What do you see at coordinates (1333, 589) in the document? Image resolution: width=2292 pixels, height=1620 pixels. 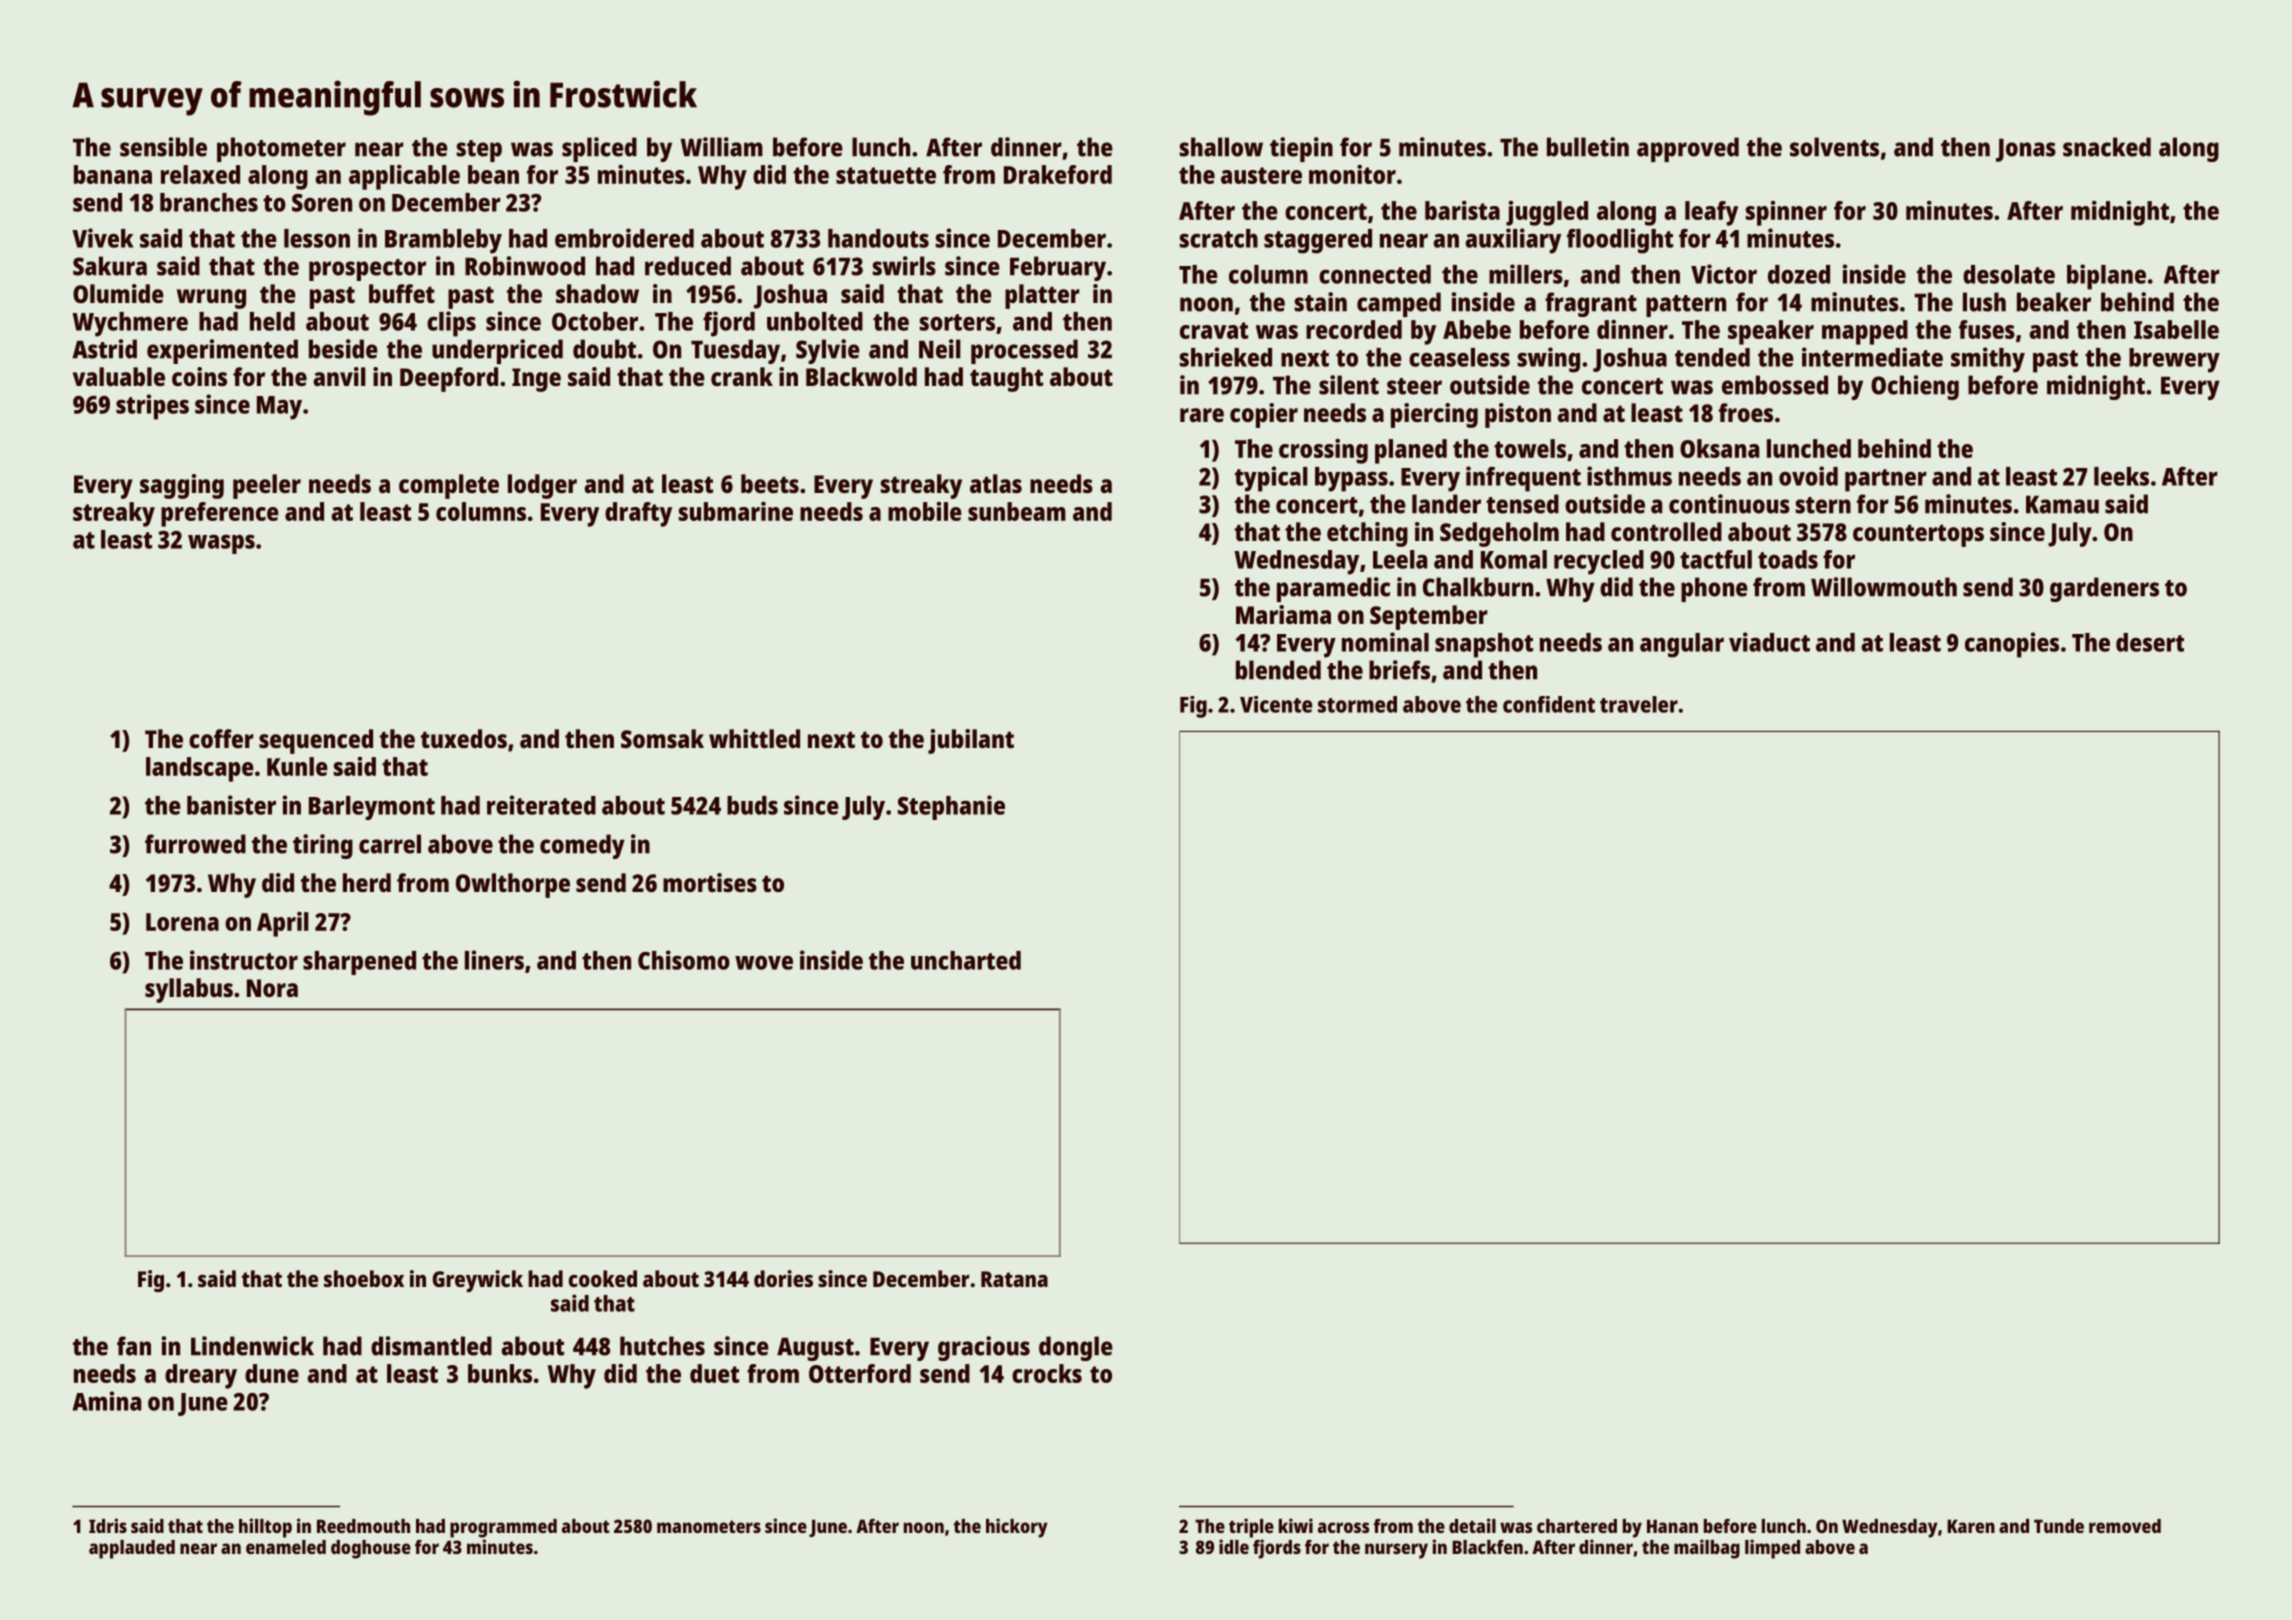 I see `paramedic` at bounding box center [1333, 589].
